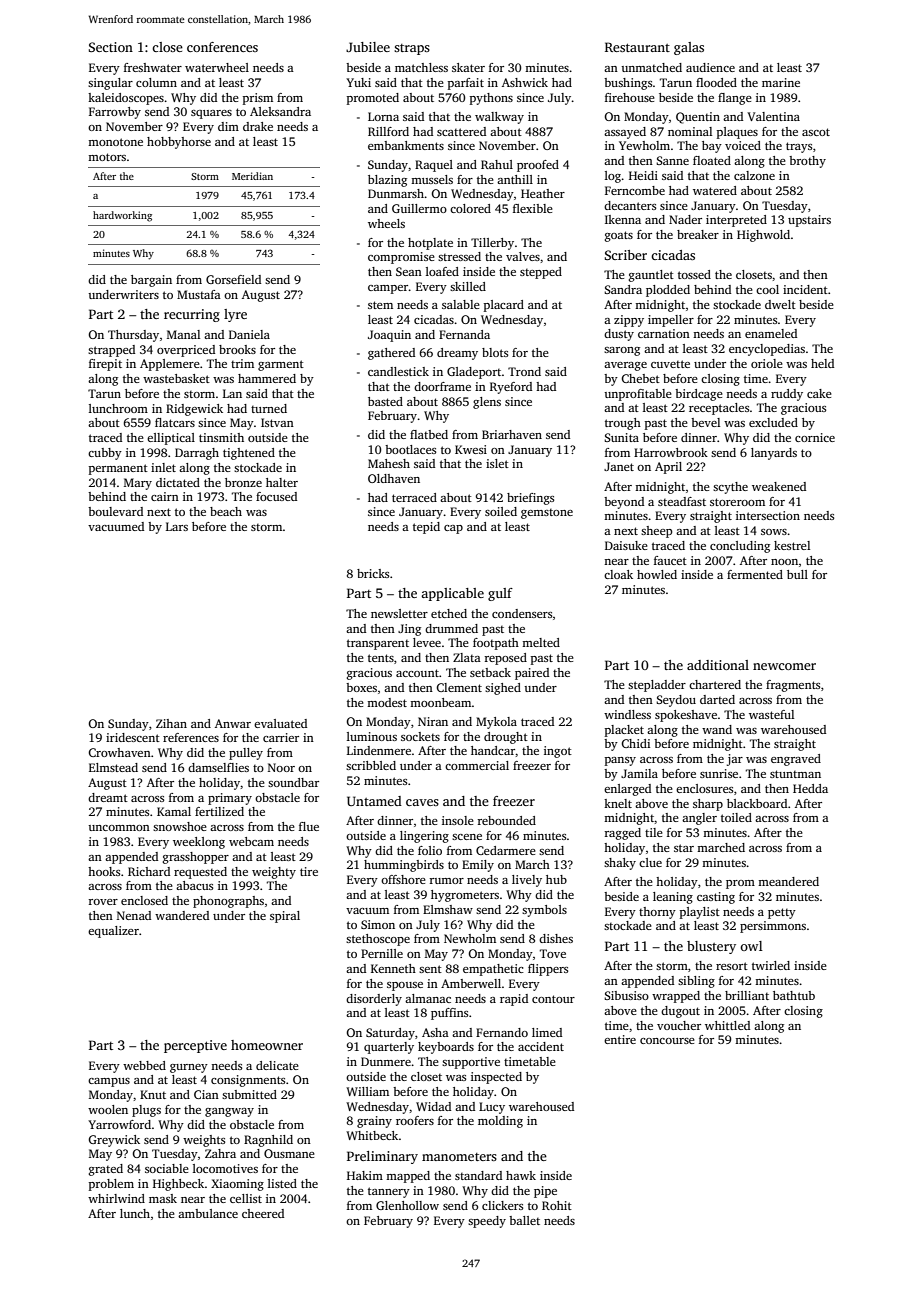 This screenshot has width=924, height=1308. I want to click on Rohit, so click(557, 1205).
